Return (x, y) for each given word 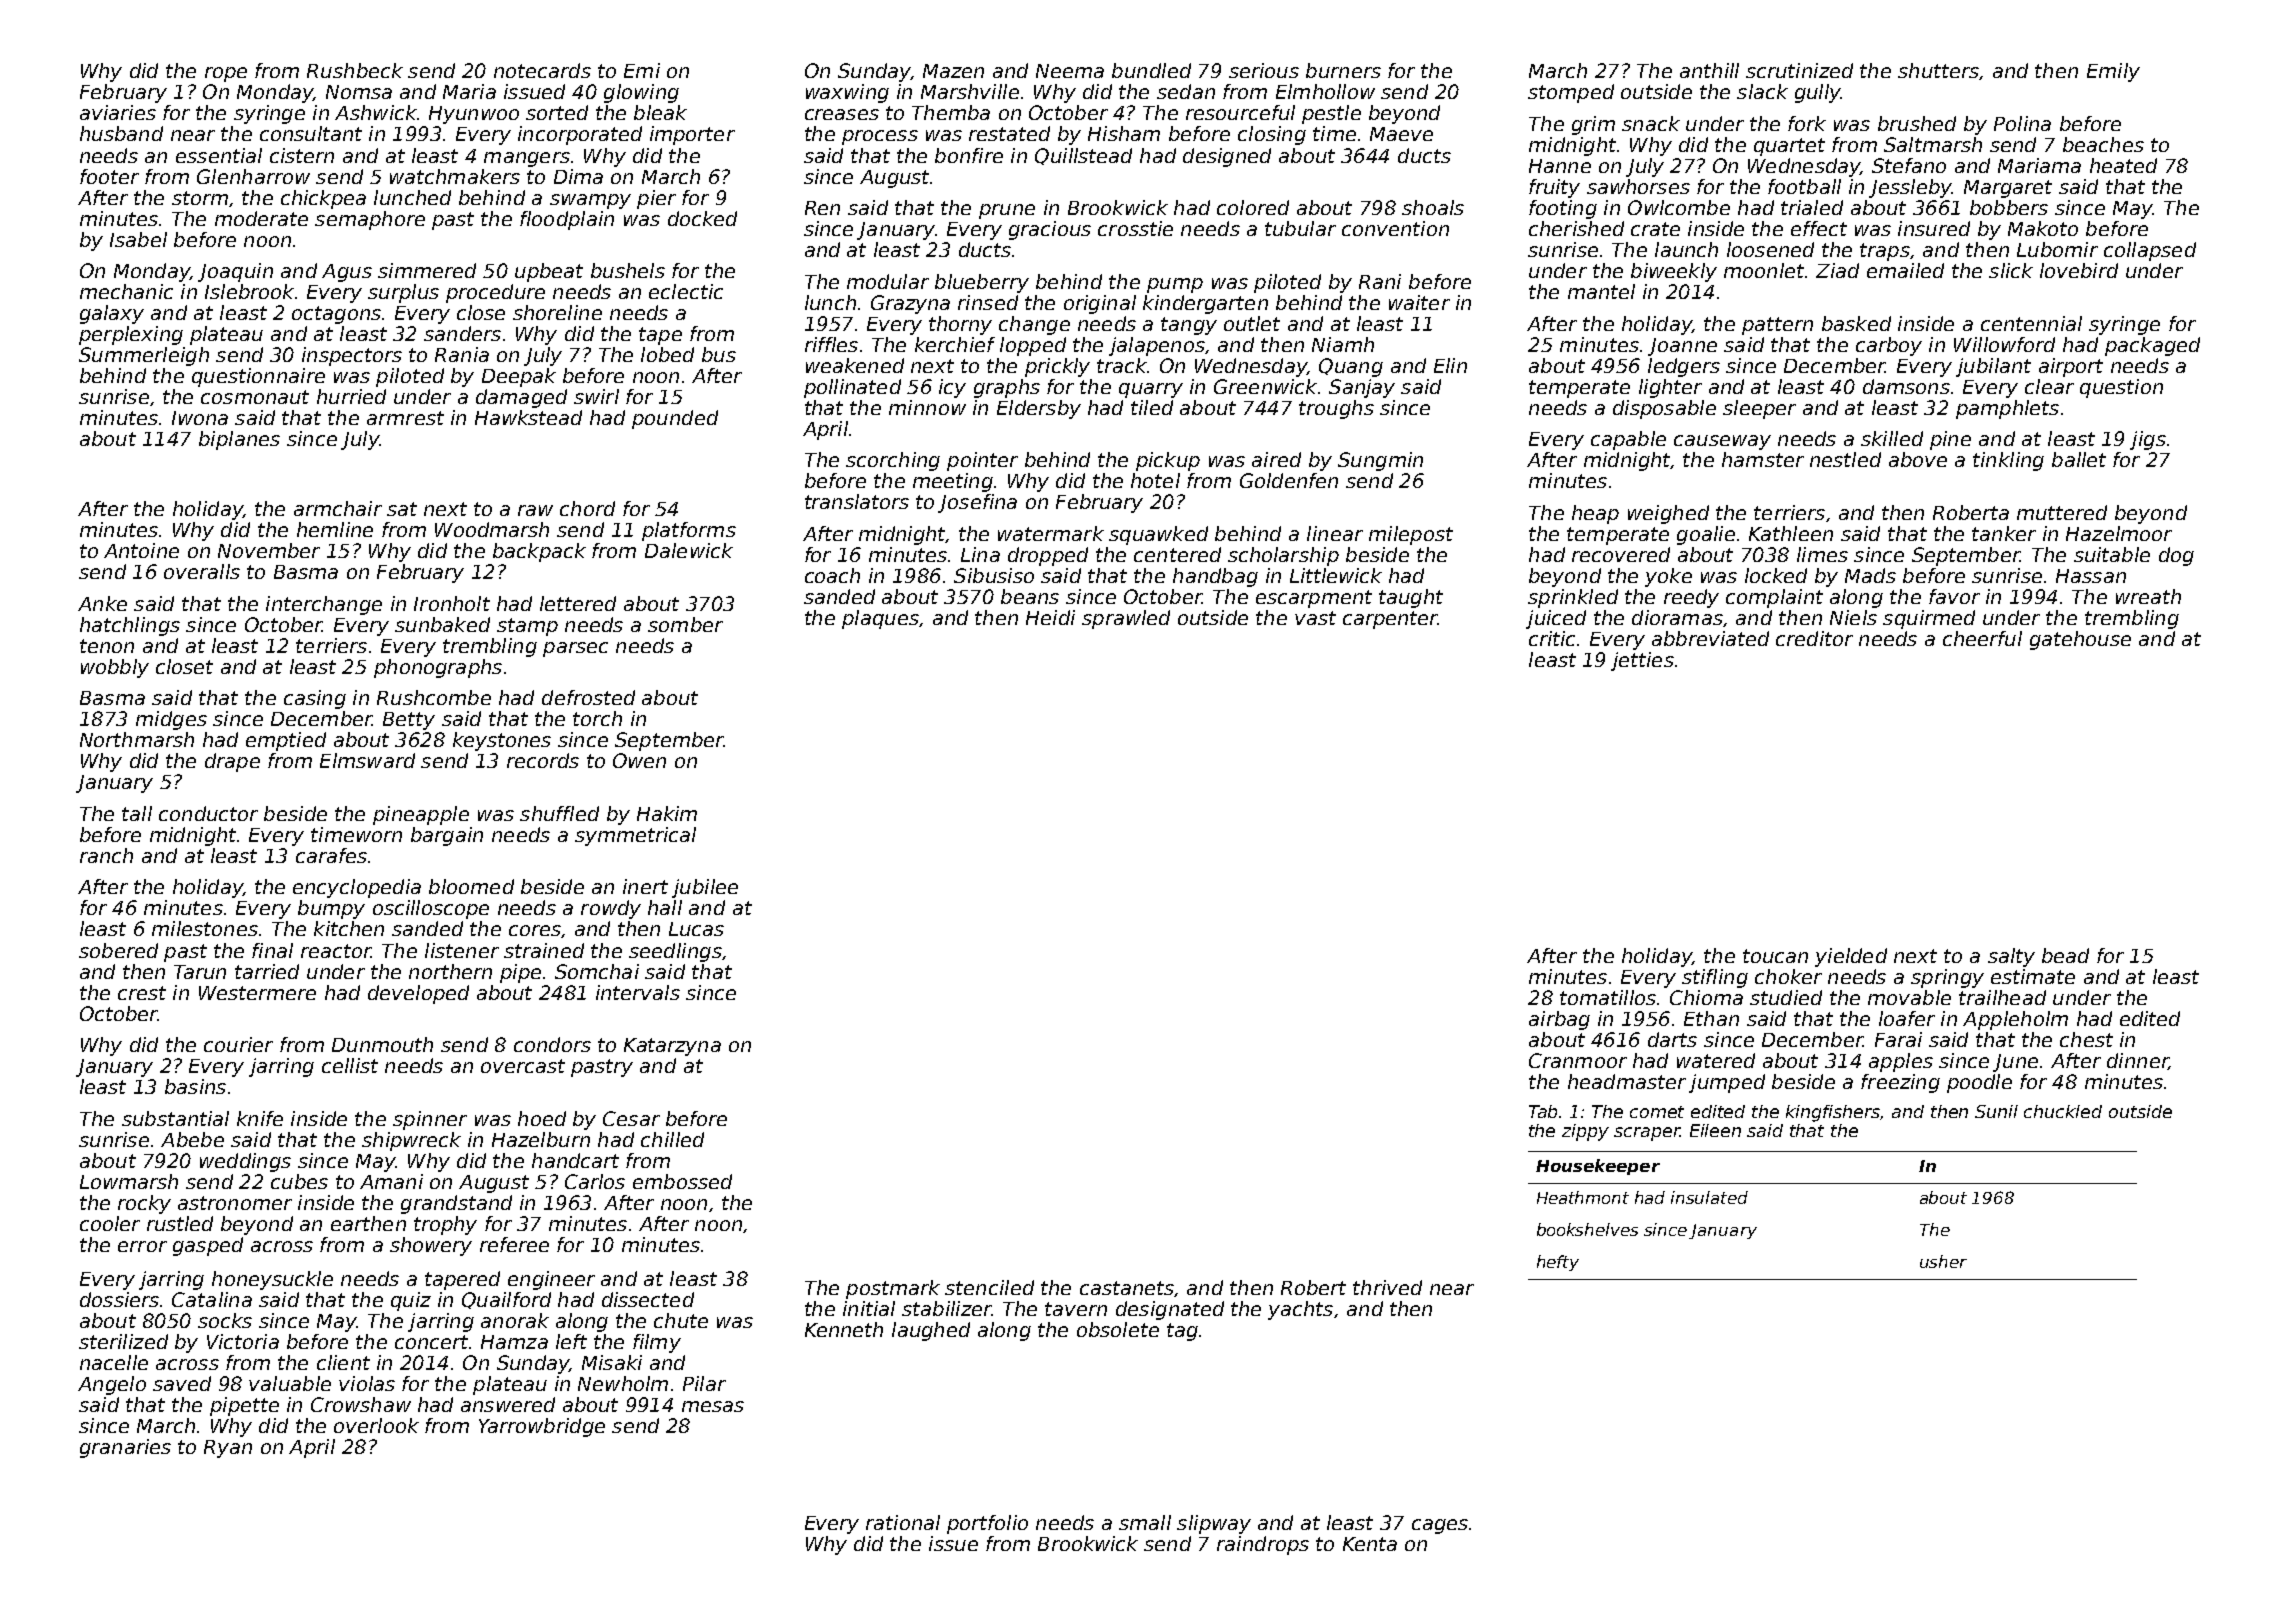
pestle (1331, 114)
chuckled (2063, 1111)
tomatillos (1608, 997)
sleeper (1759, 409)
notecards (542, 70)
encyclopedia (357, 888)
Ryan (228, 1449)
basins (195, 1086)
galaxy (112, 314)
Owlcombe (1679, 207)
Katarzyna (672, 1047)
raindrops (1263, 1545)
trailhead (2002, 997)
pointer (982, 461)
